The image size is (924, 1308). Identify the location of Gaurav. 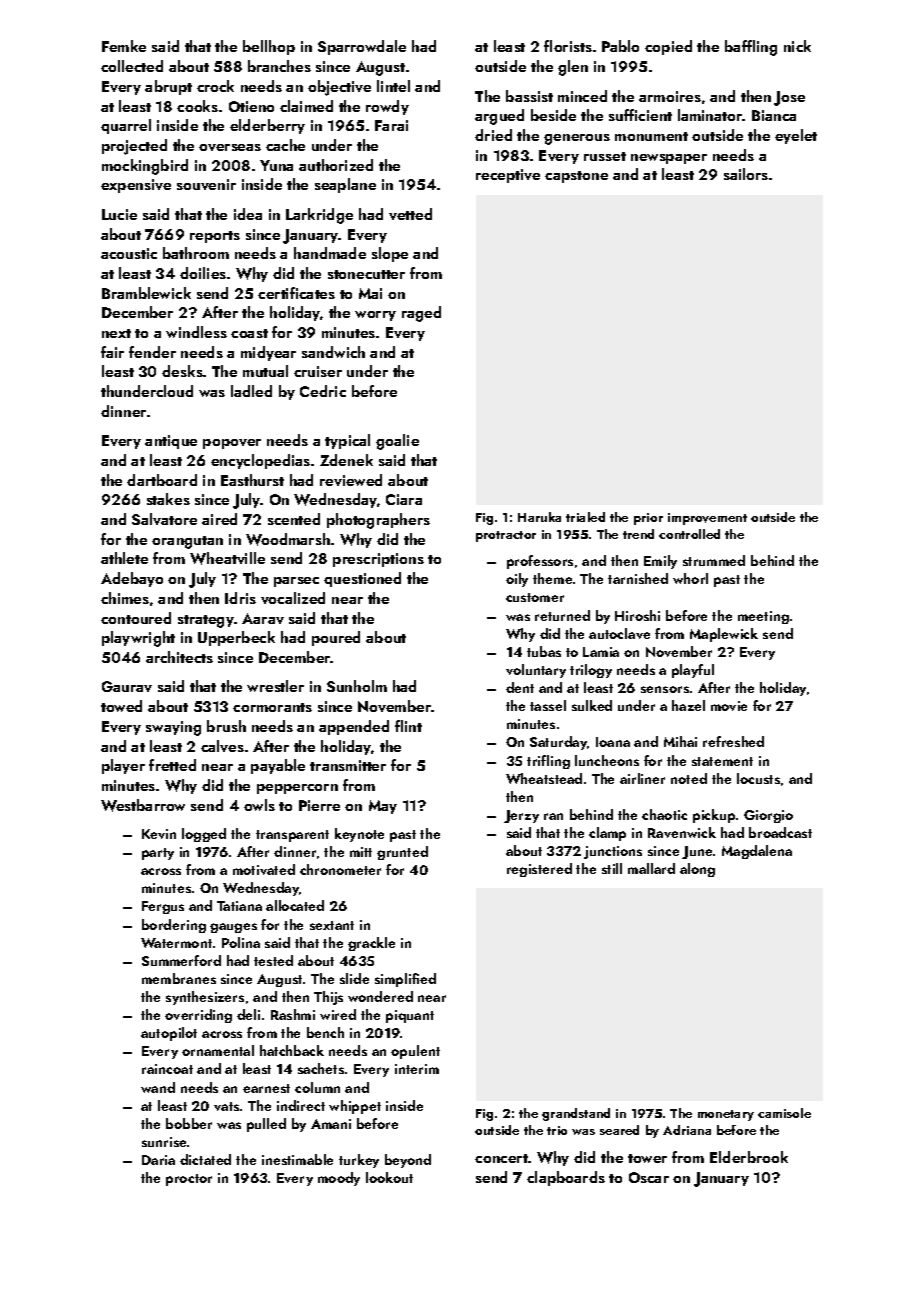
(127, 686).
